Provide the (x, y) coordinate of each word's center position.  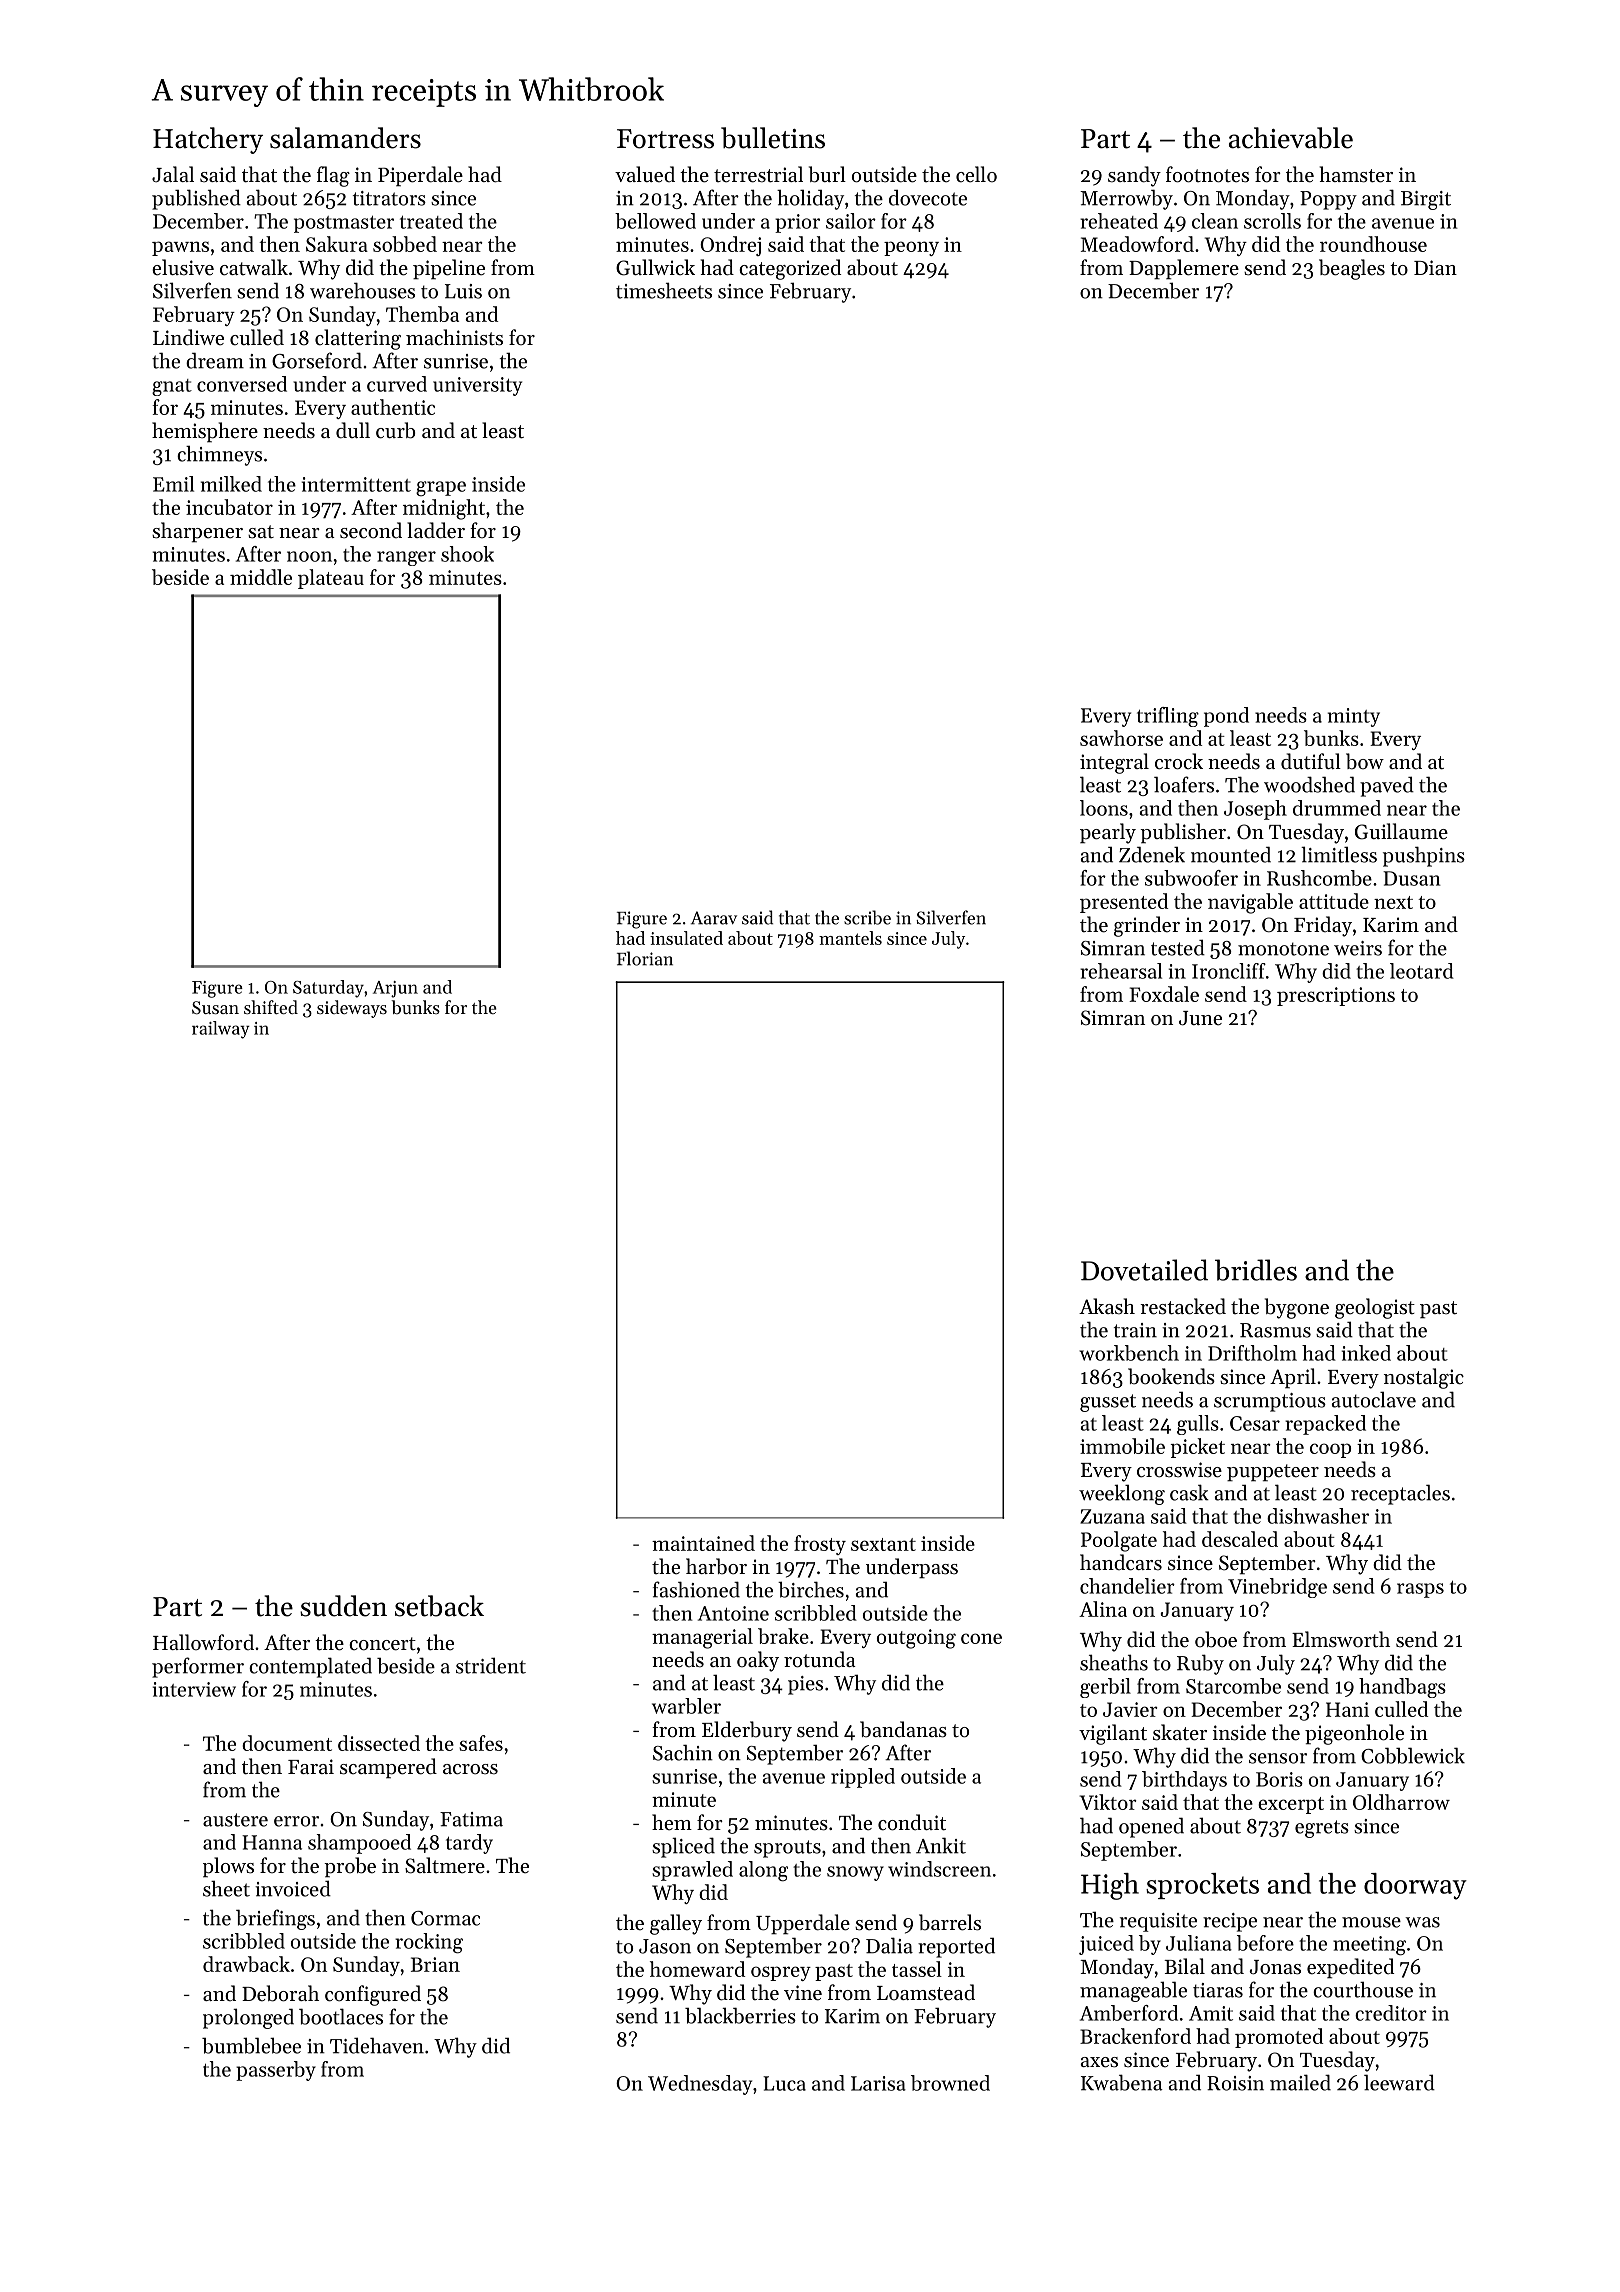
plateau (331, 579)
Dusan (1412, 878)
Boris (1279, 1779)
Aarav (714, 918)
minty (1354, 717)
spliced (683, 1847)
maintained (703, 1543)
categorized (790, 269)
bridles (1256, 1270)
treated (431, 221)
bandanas (903, 1729)
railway (221, 1030)
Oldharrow (1401, 1802)
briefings (275, 1919)
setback (439, 1606)
